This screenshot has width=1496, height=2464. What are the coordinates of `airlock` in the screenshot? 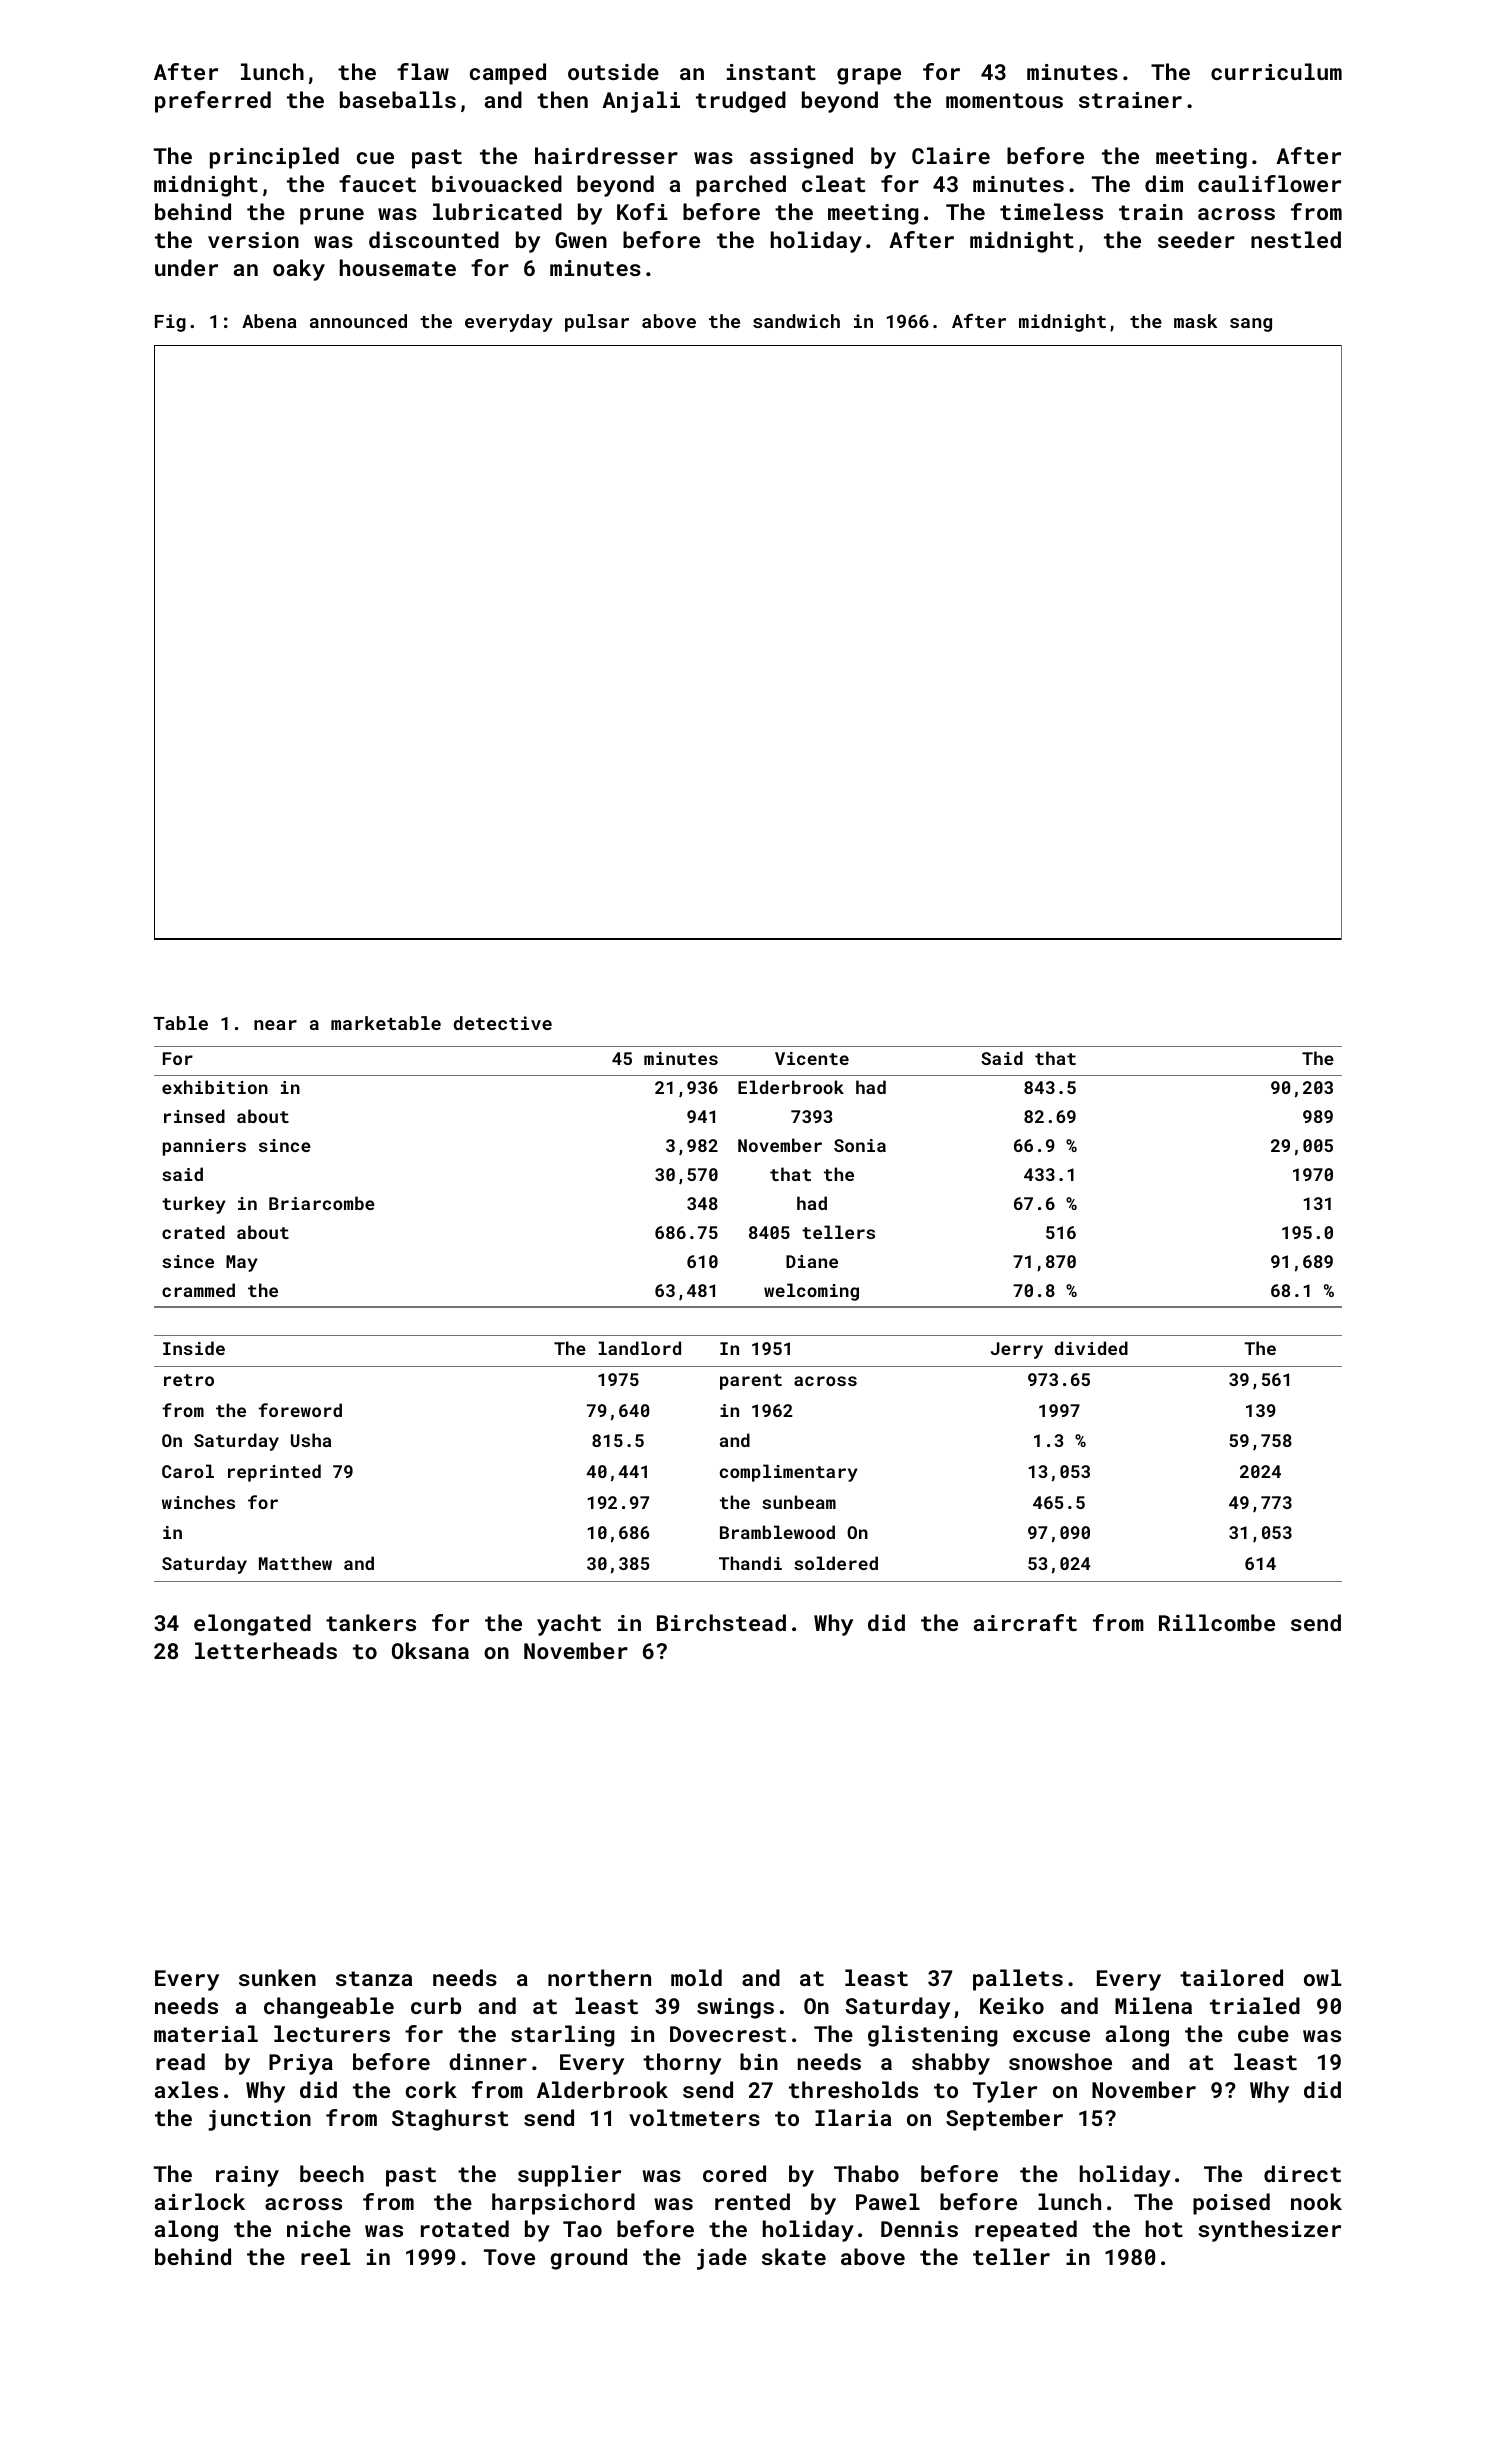 It's located at (200, 2201).
